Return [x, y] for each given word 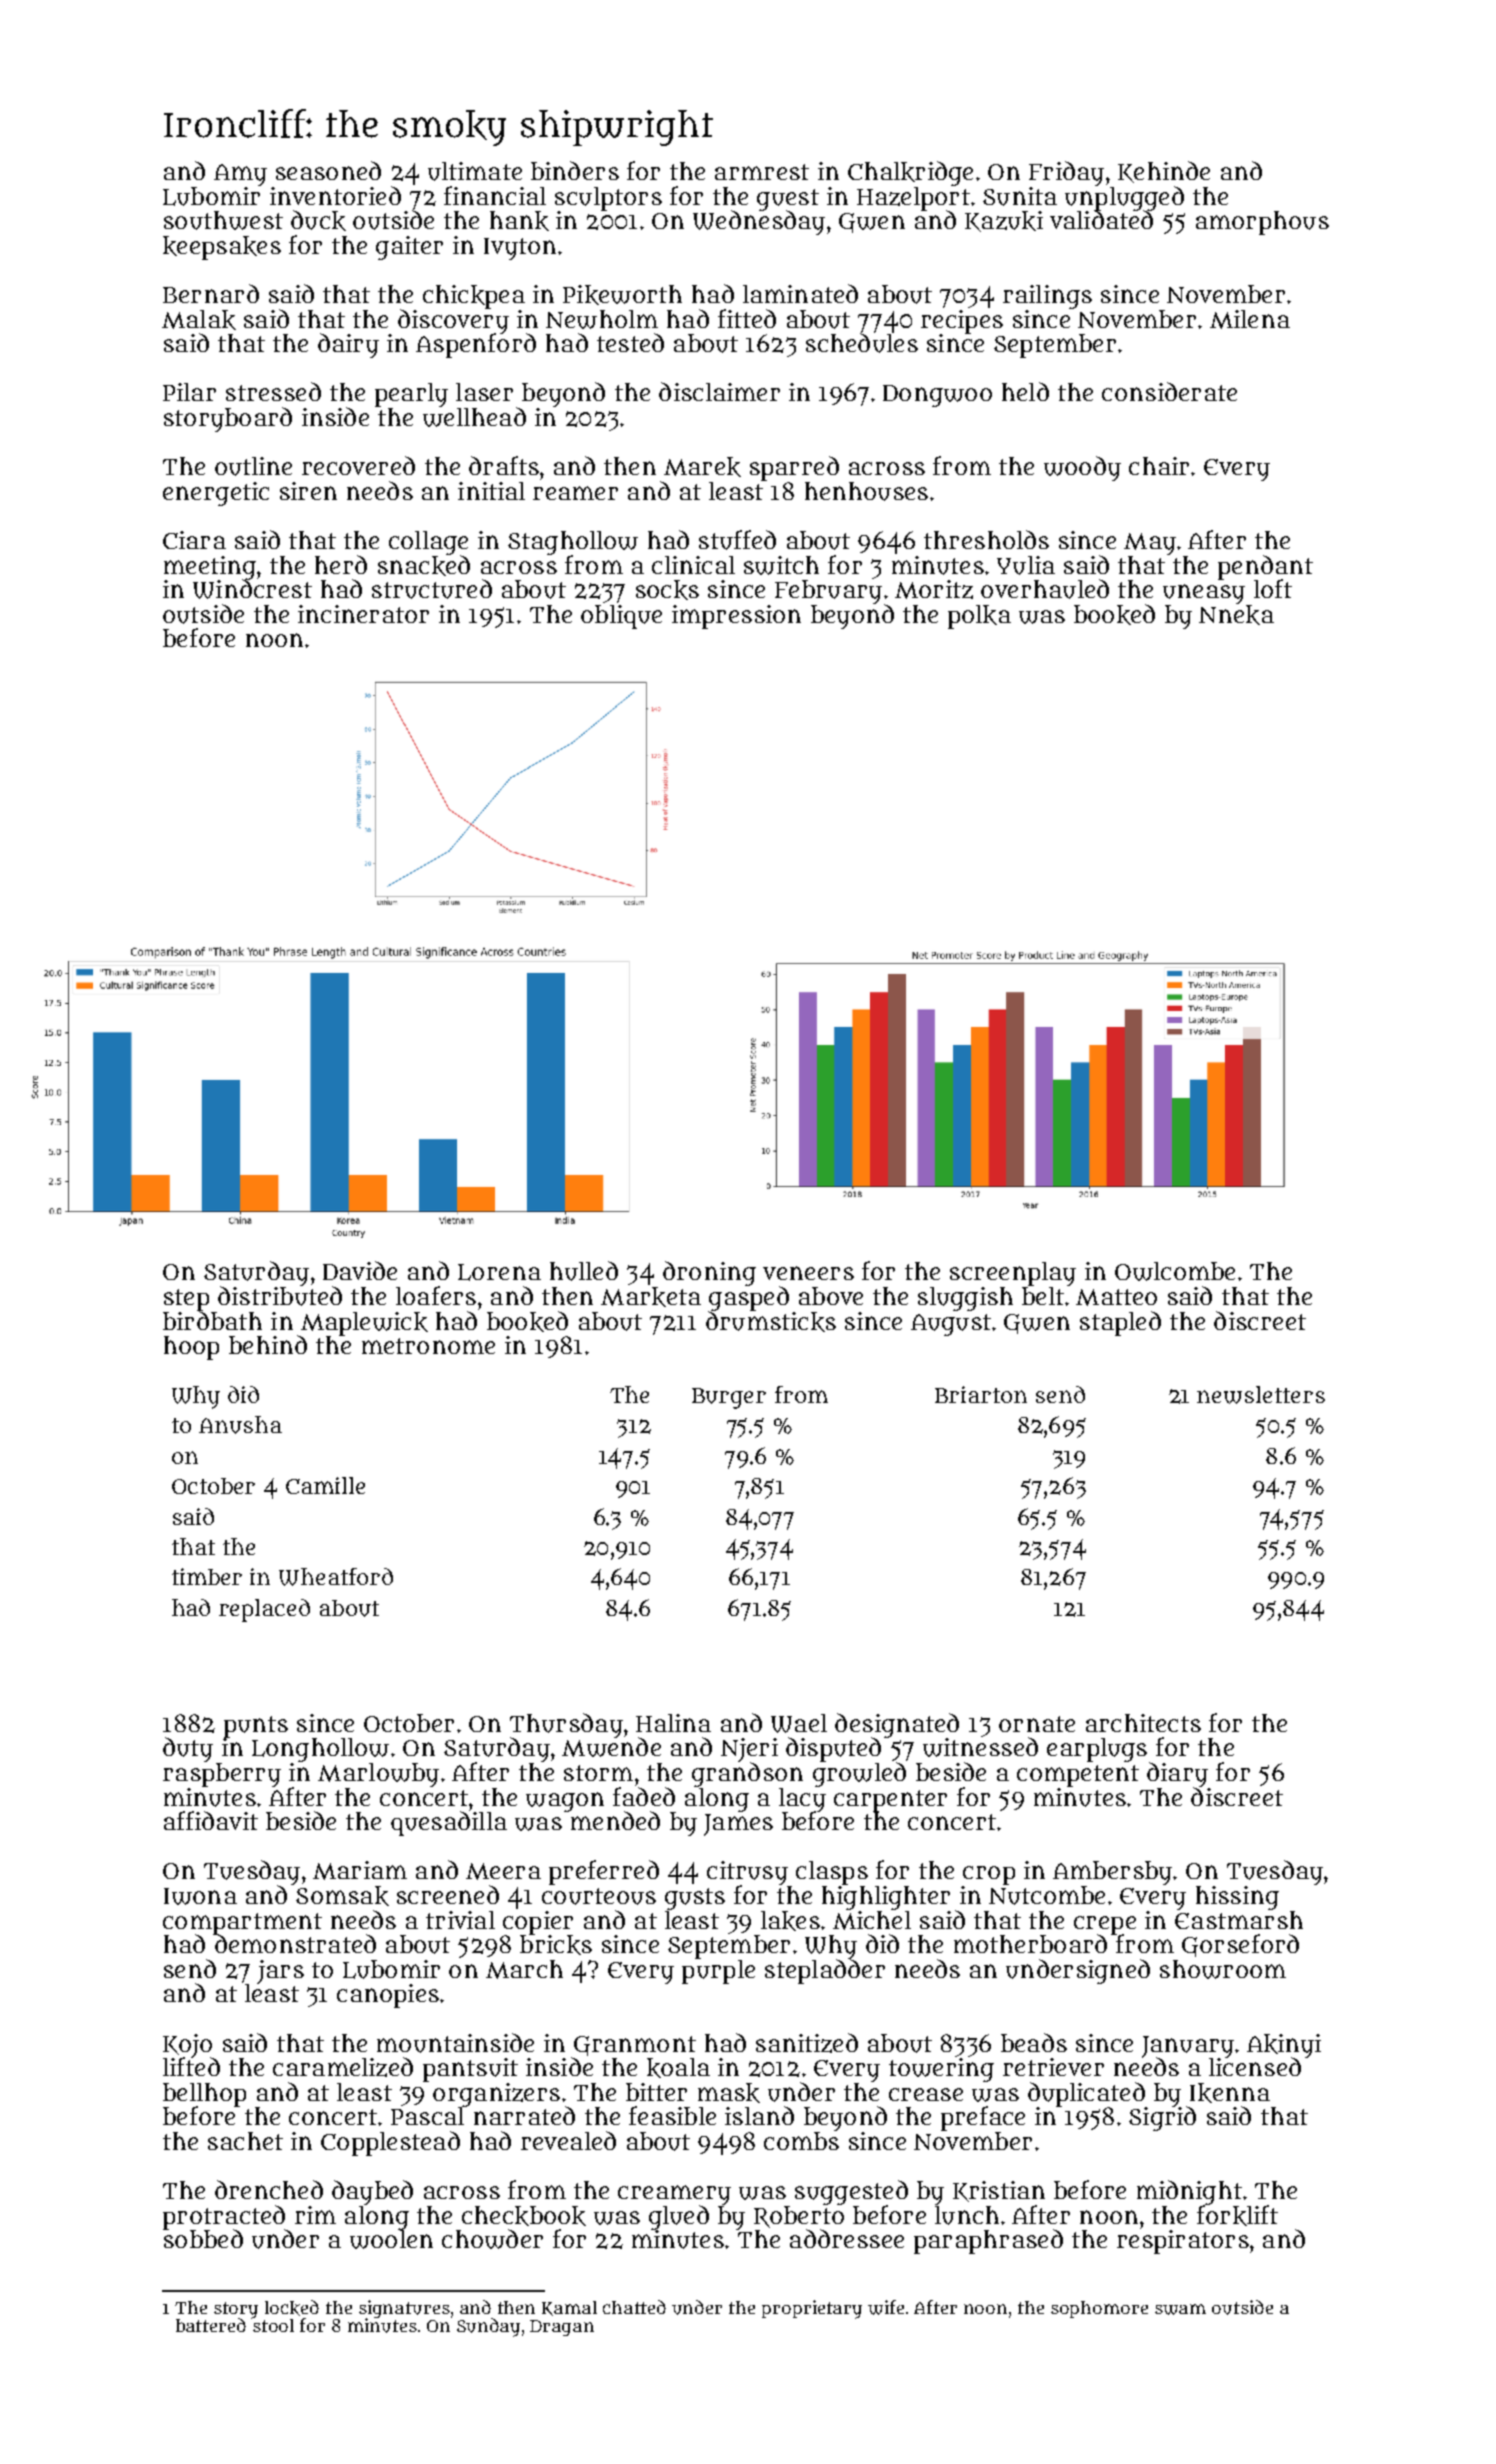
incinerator [363, 614]
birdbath [212, 1320]
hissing [1237, 1898]
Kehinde [1164, 172]
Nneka [1236, 615]
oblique [621, 617]
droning [709, 1273]
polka [979, 617]
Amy [240, 175]
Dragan [562, 2328]
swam [1180, 2309]
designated [897, 1725]
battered [211, 2325]
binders [575, 170]
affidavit [211, 1820]
